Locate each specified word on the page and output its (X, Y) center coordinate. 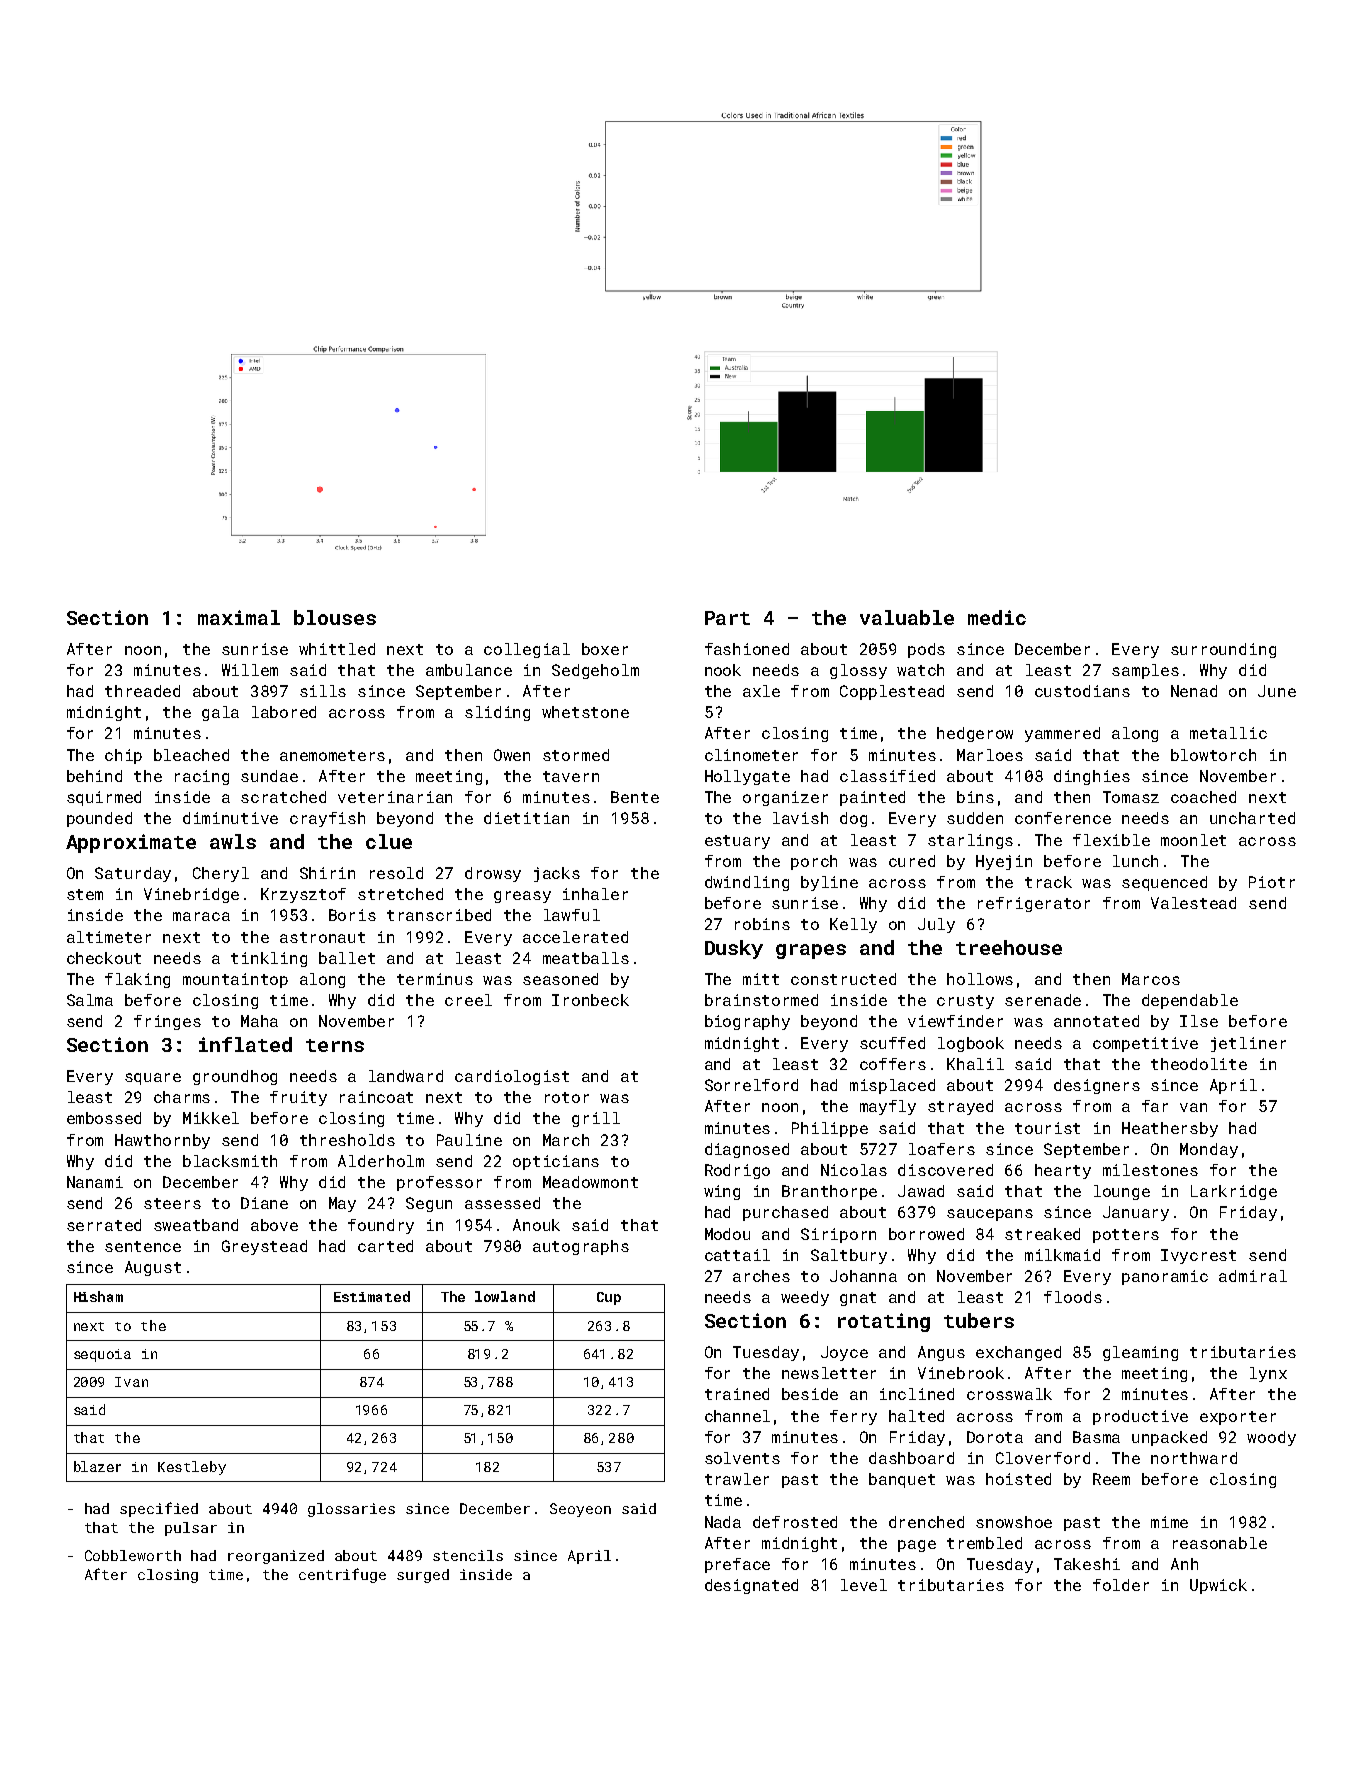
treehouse (1009, 947)
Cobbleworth (133, 1555)
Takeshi (1087, 1564)
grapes (811, 951)
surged (423, 1576)
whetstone (585, 712)
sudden (975, 818)
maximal (239, 617)
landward (406, 1076)
